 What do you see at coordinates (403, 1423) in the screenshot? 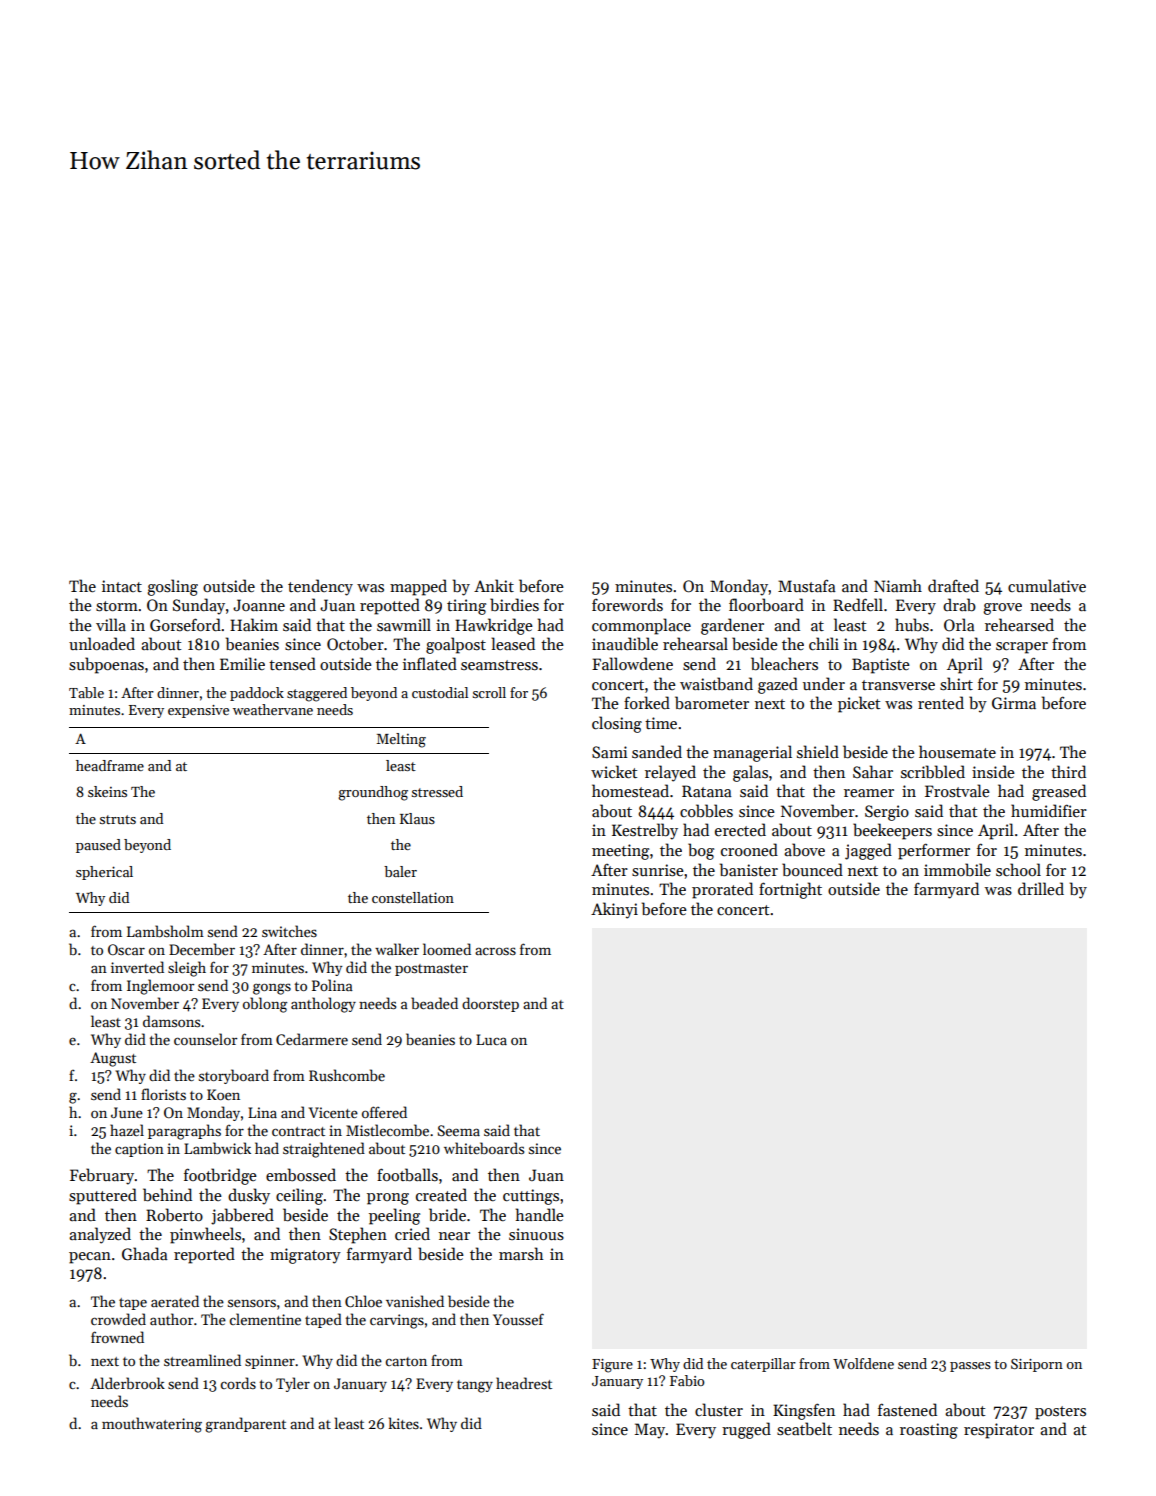
I see `kites` at bounding box center [403, 1423].
